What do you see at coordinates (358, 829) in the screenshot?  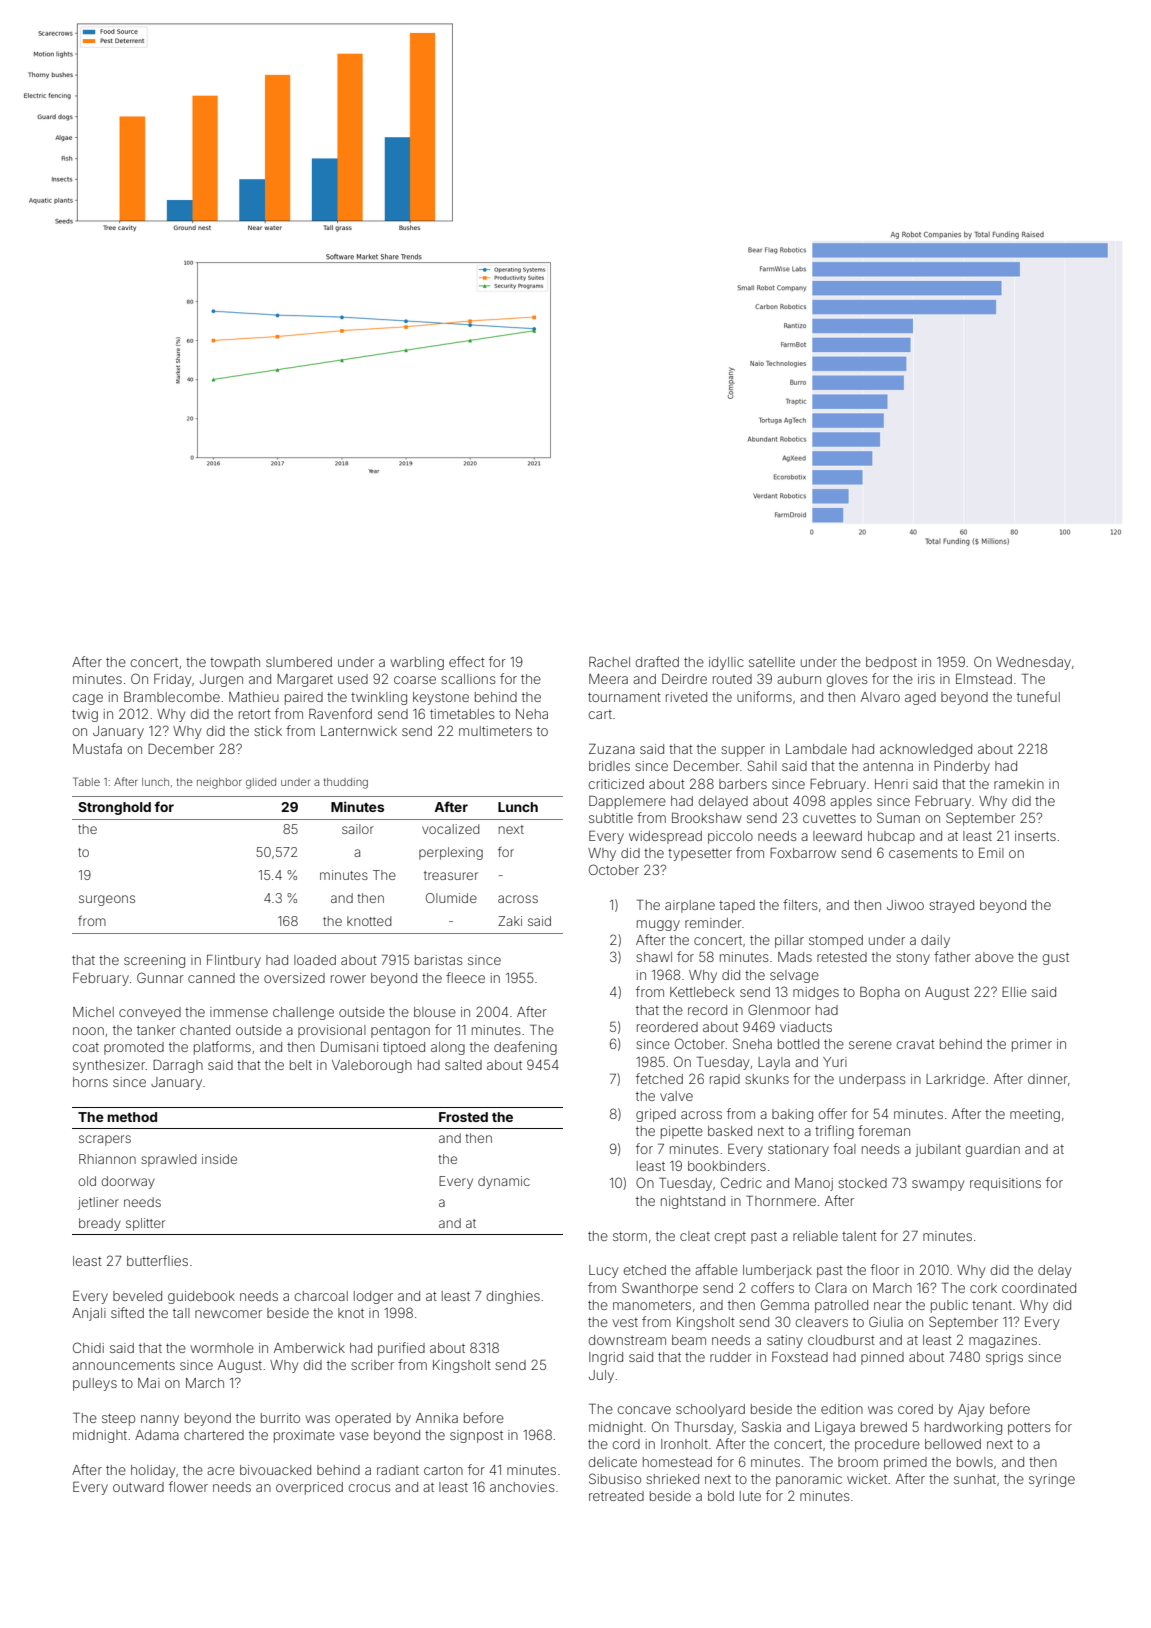 I see `sailor` at bounding box center [358, 829].
